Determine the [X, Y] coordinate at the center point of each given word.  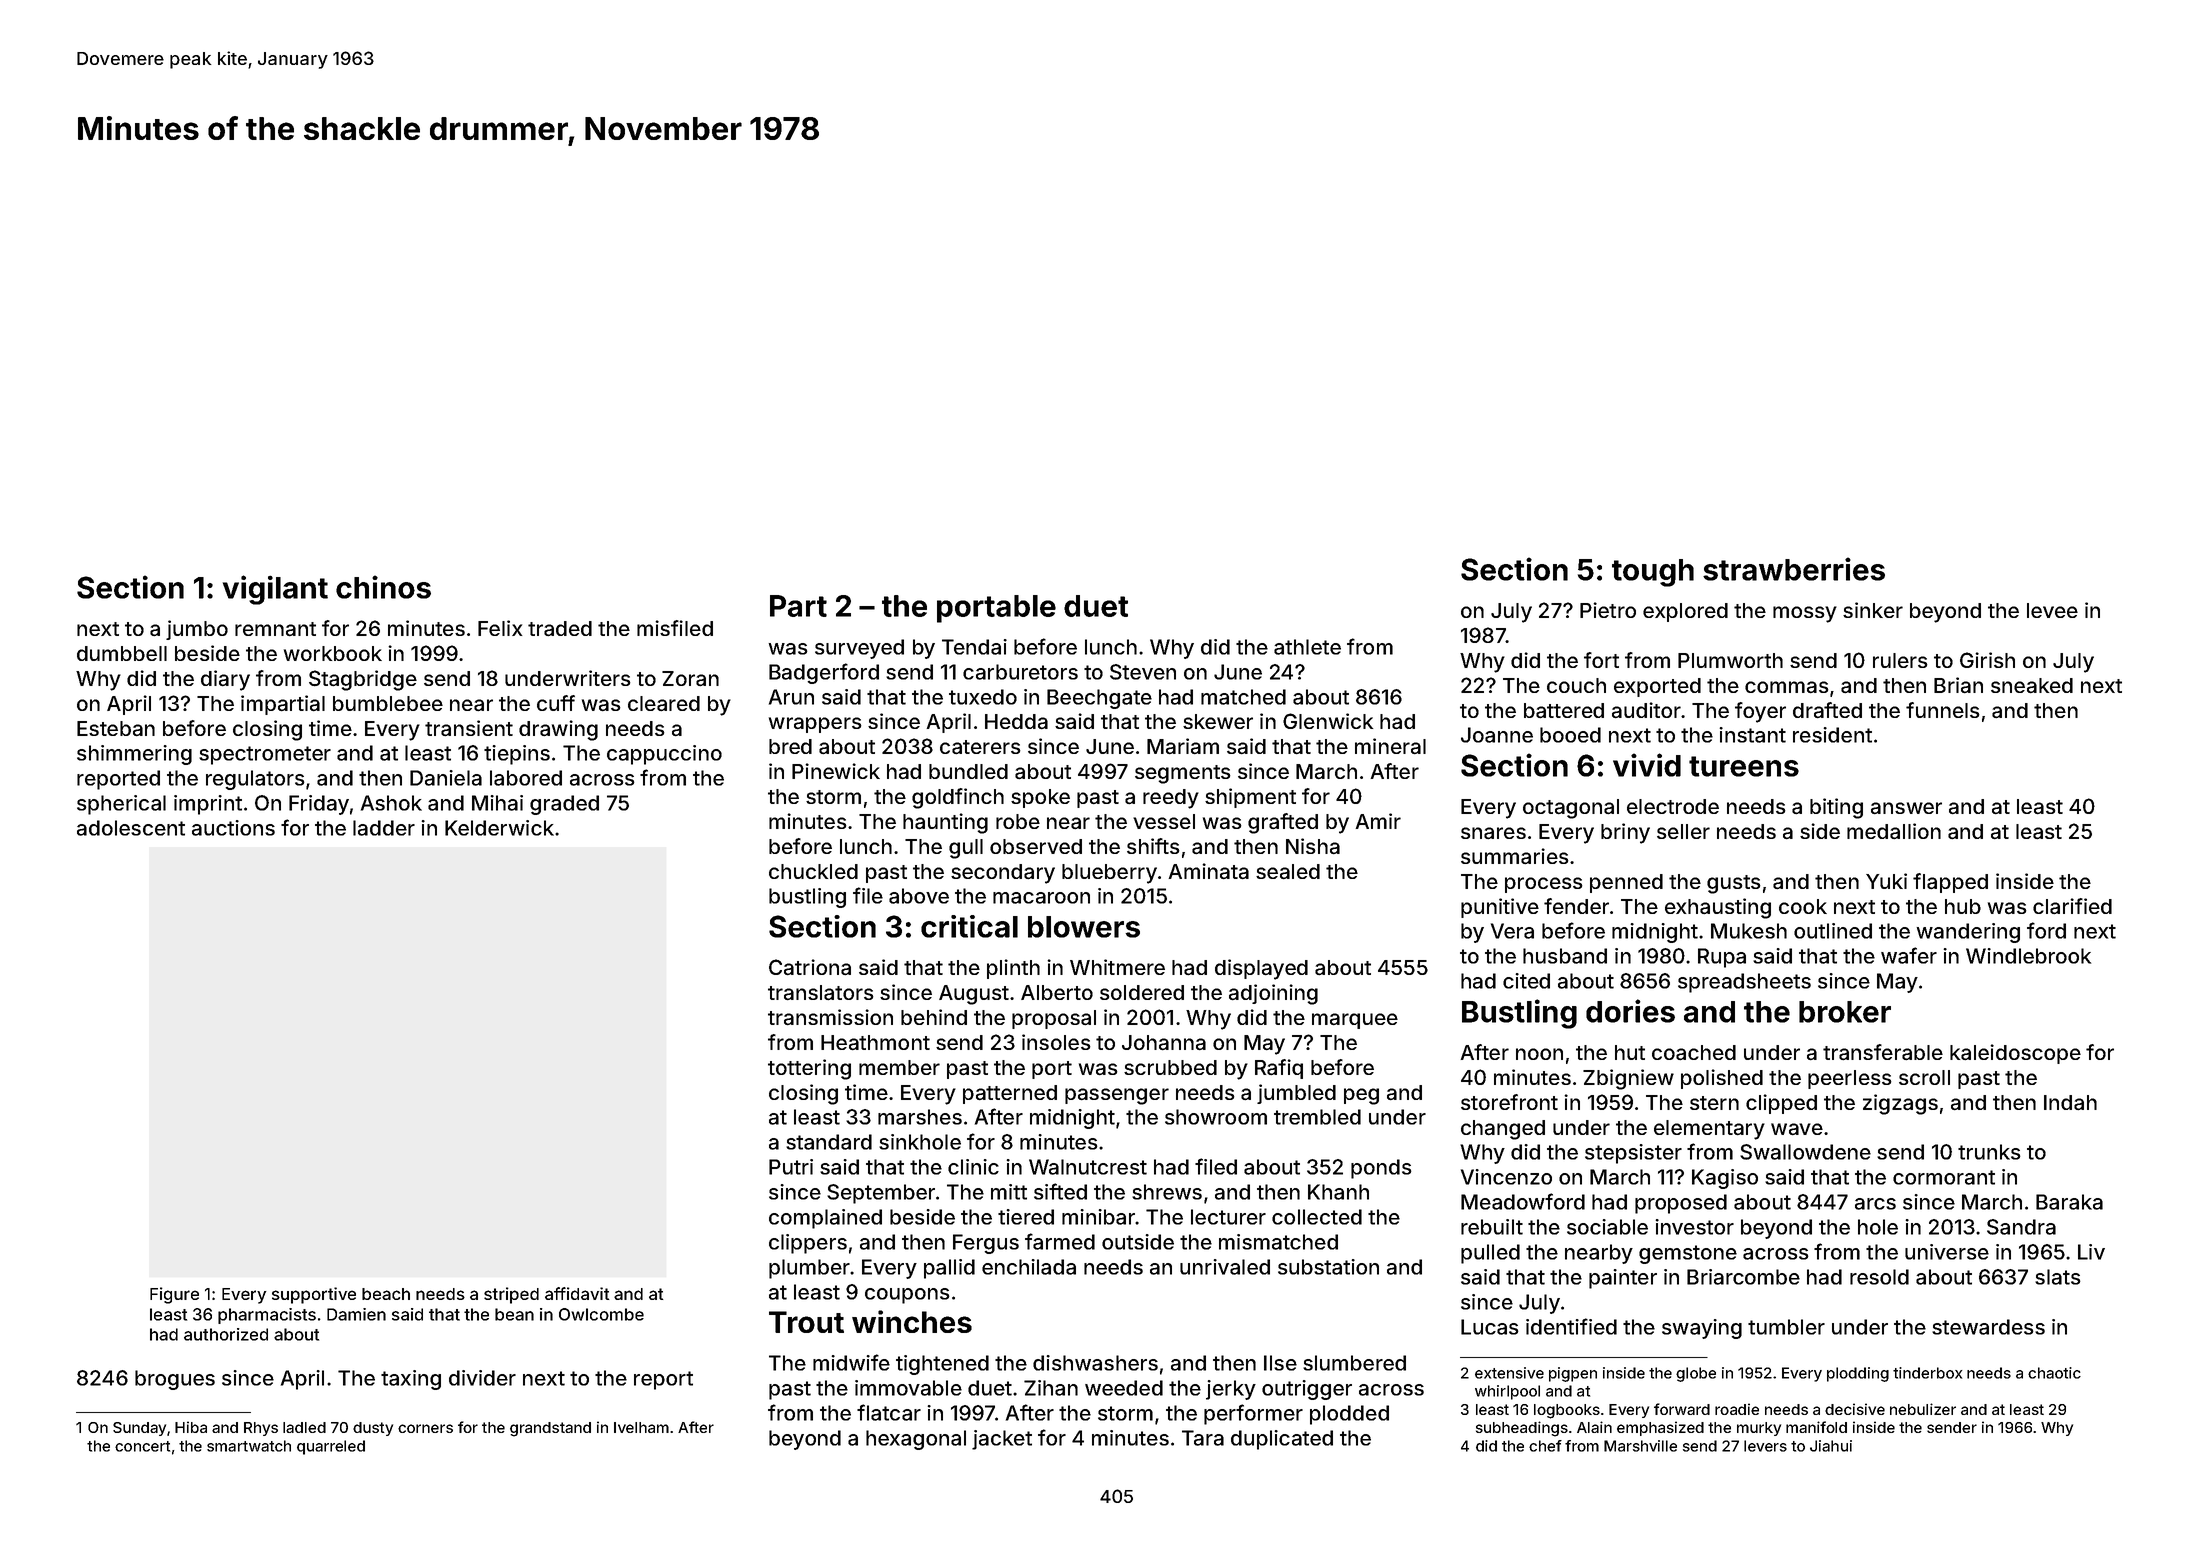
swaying [1702, 1329]
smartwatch [249, 1446]
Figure [174, 1295]
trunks [1989, 1152]
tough [1653, 573]
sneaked [2032, 685]
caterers [980, 747]
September [881, 1194]
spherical [121, 805]
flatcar [889, 1412]
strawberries [1794, 569]
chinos [383, 587]
